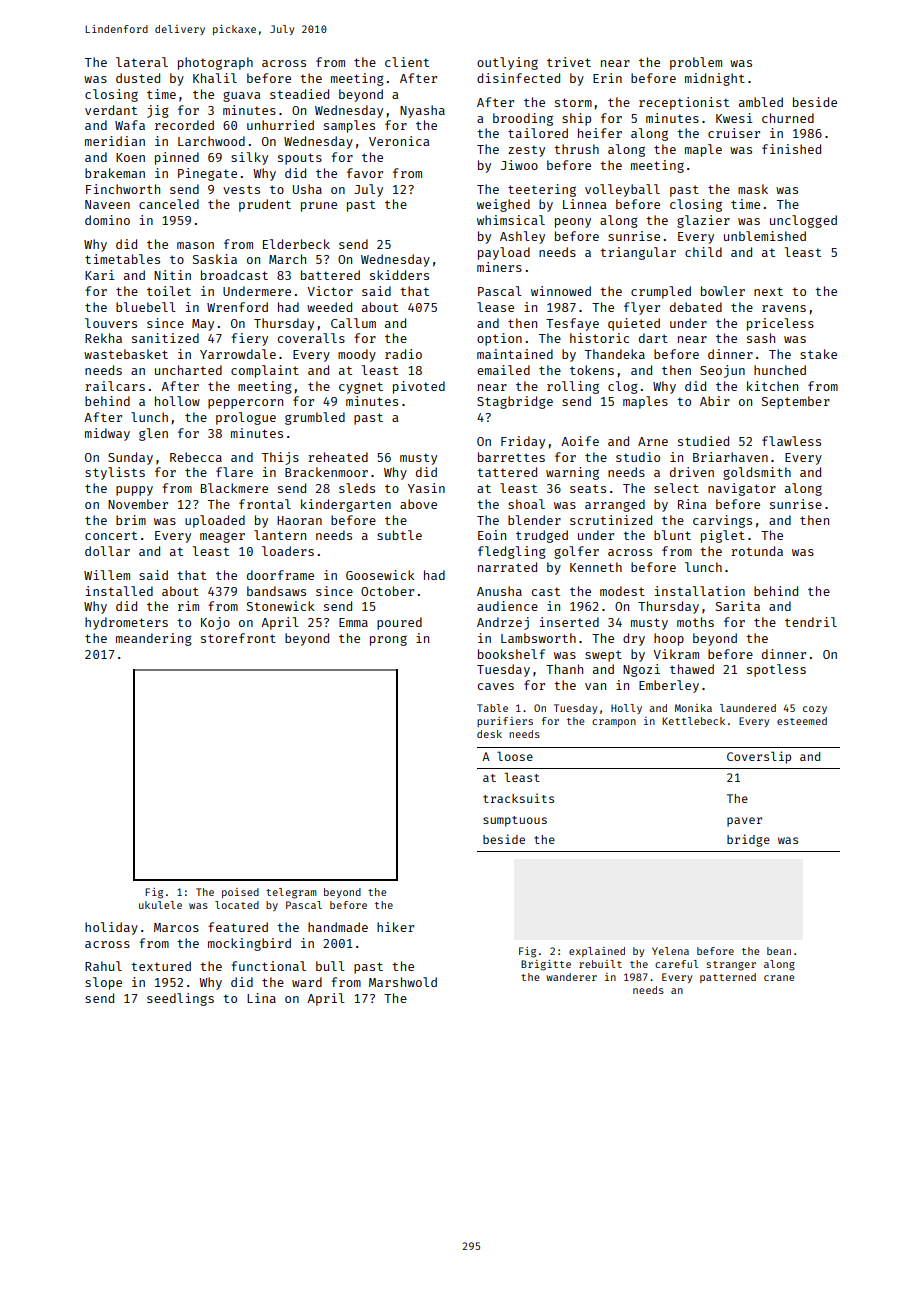 Image resolution: width=924 pixels, height=1308 pixels. What do you see at coordinates (160, 905) in the screenshot?
I see `ukulele` at bounding box center [160, 905].
